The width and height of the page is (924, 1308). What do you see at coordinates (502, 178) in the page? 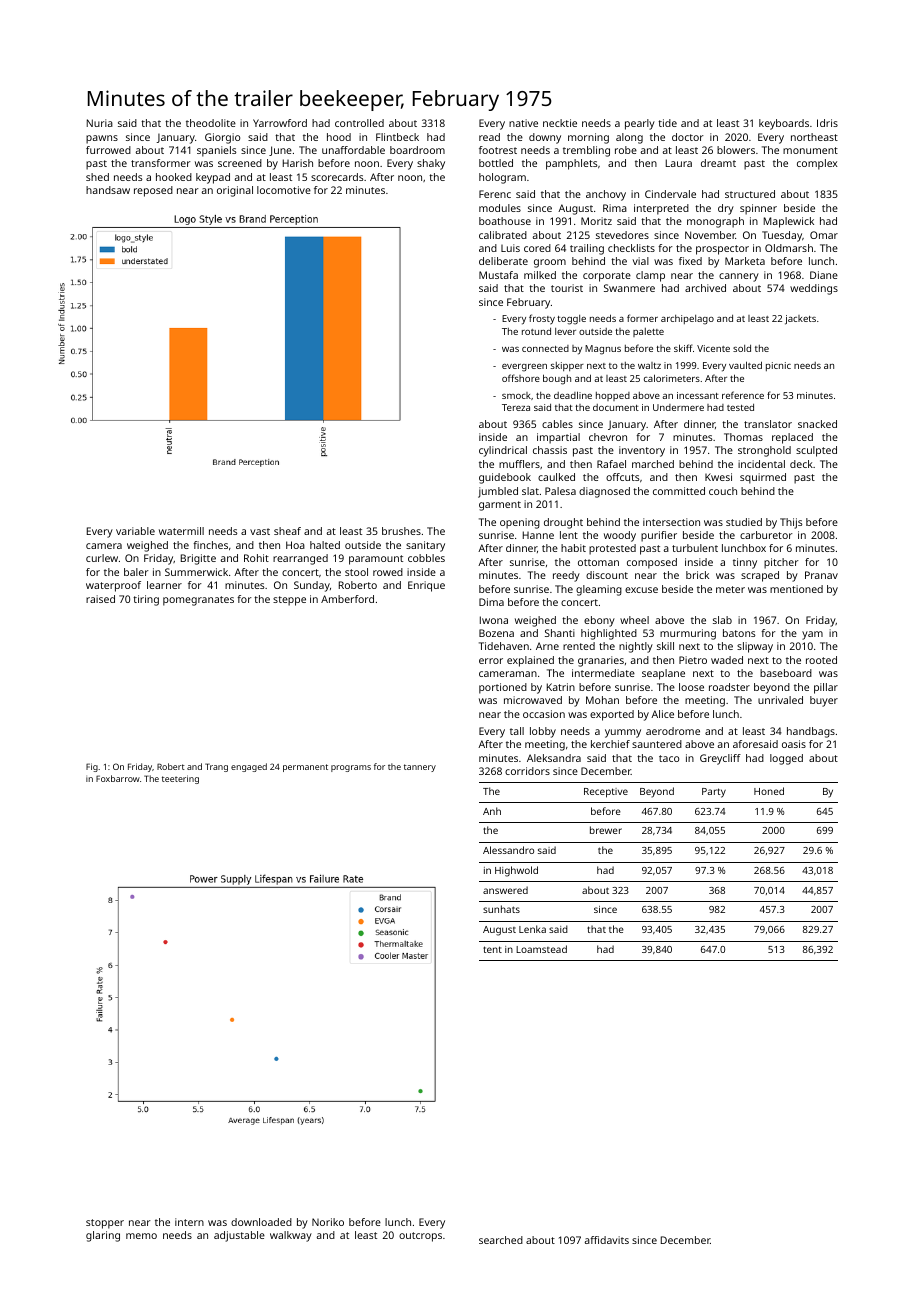
I see `hologram` at bounding box center [502, 178].
